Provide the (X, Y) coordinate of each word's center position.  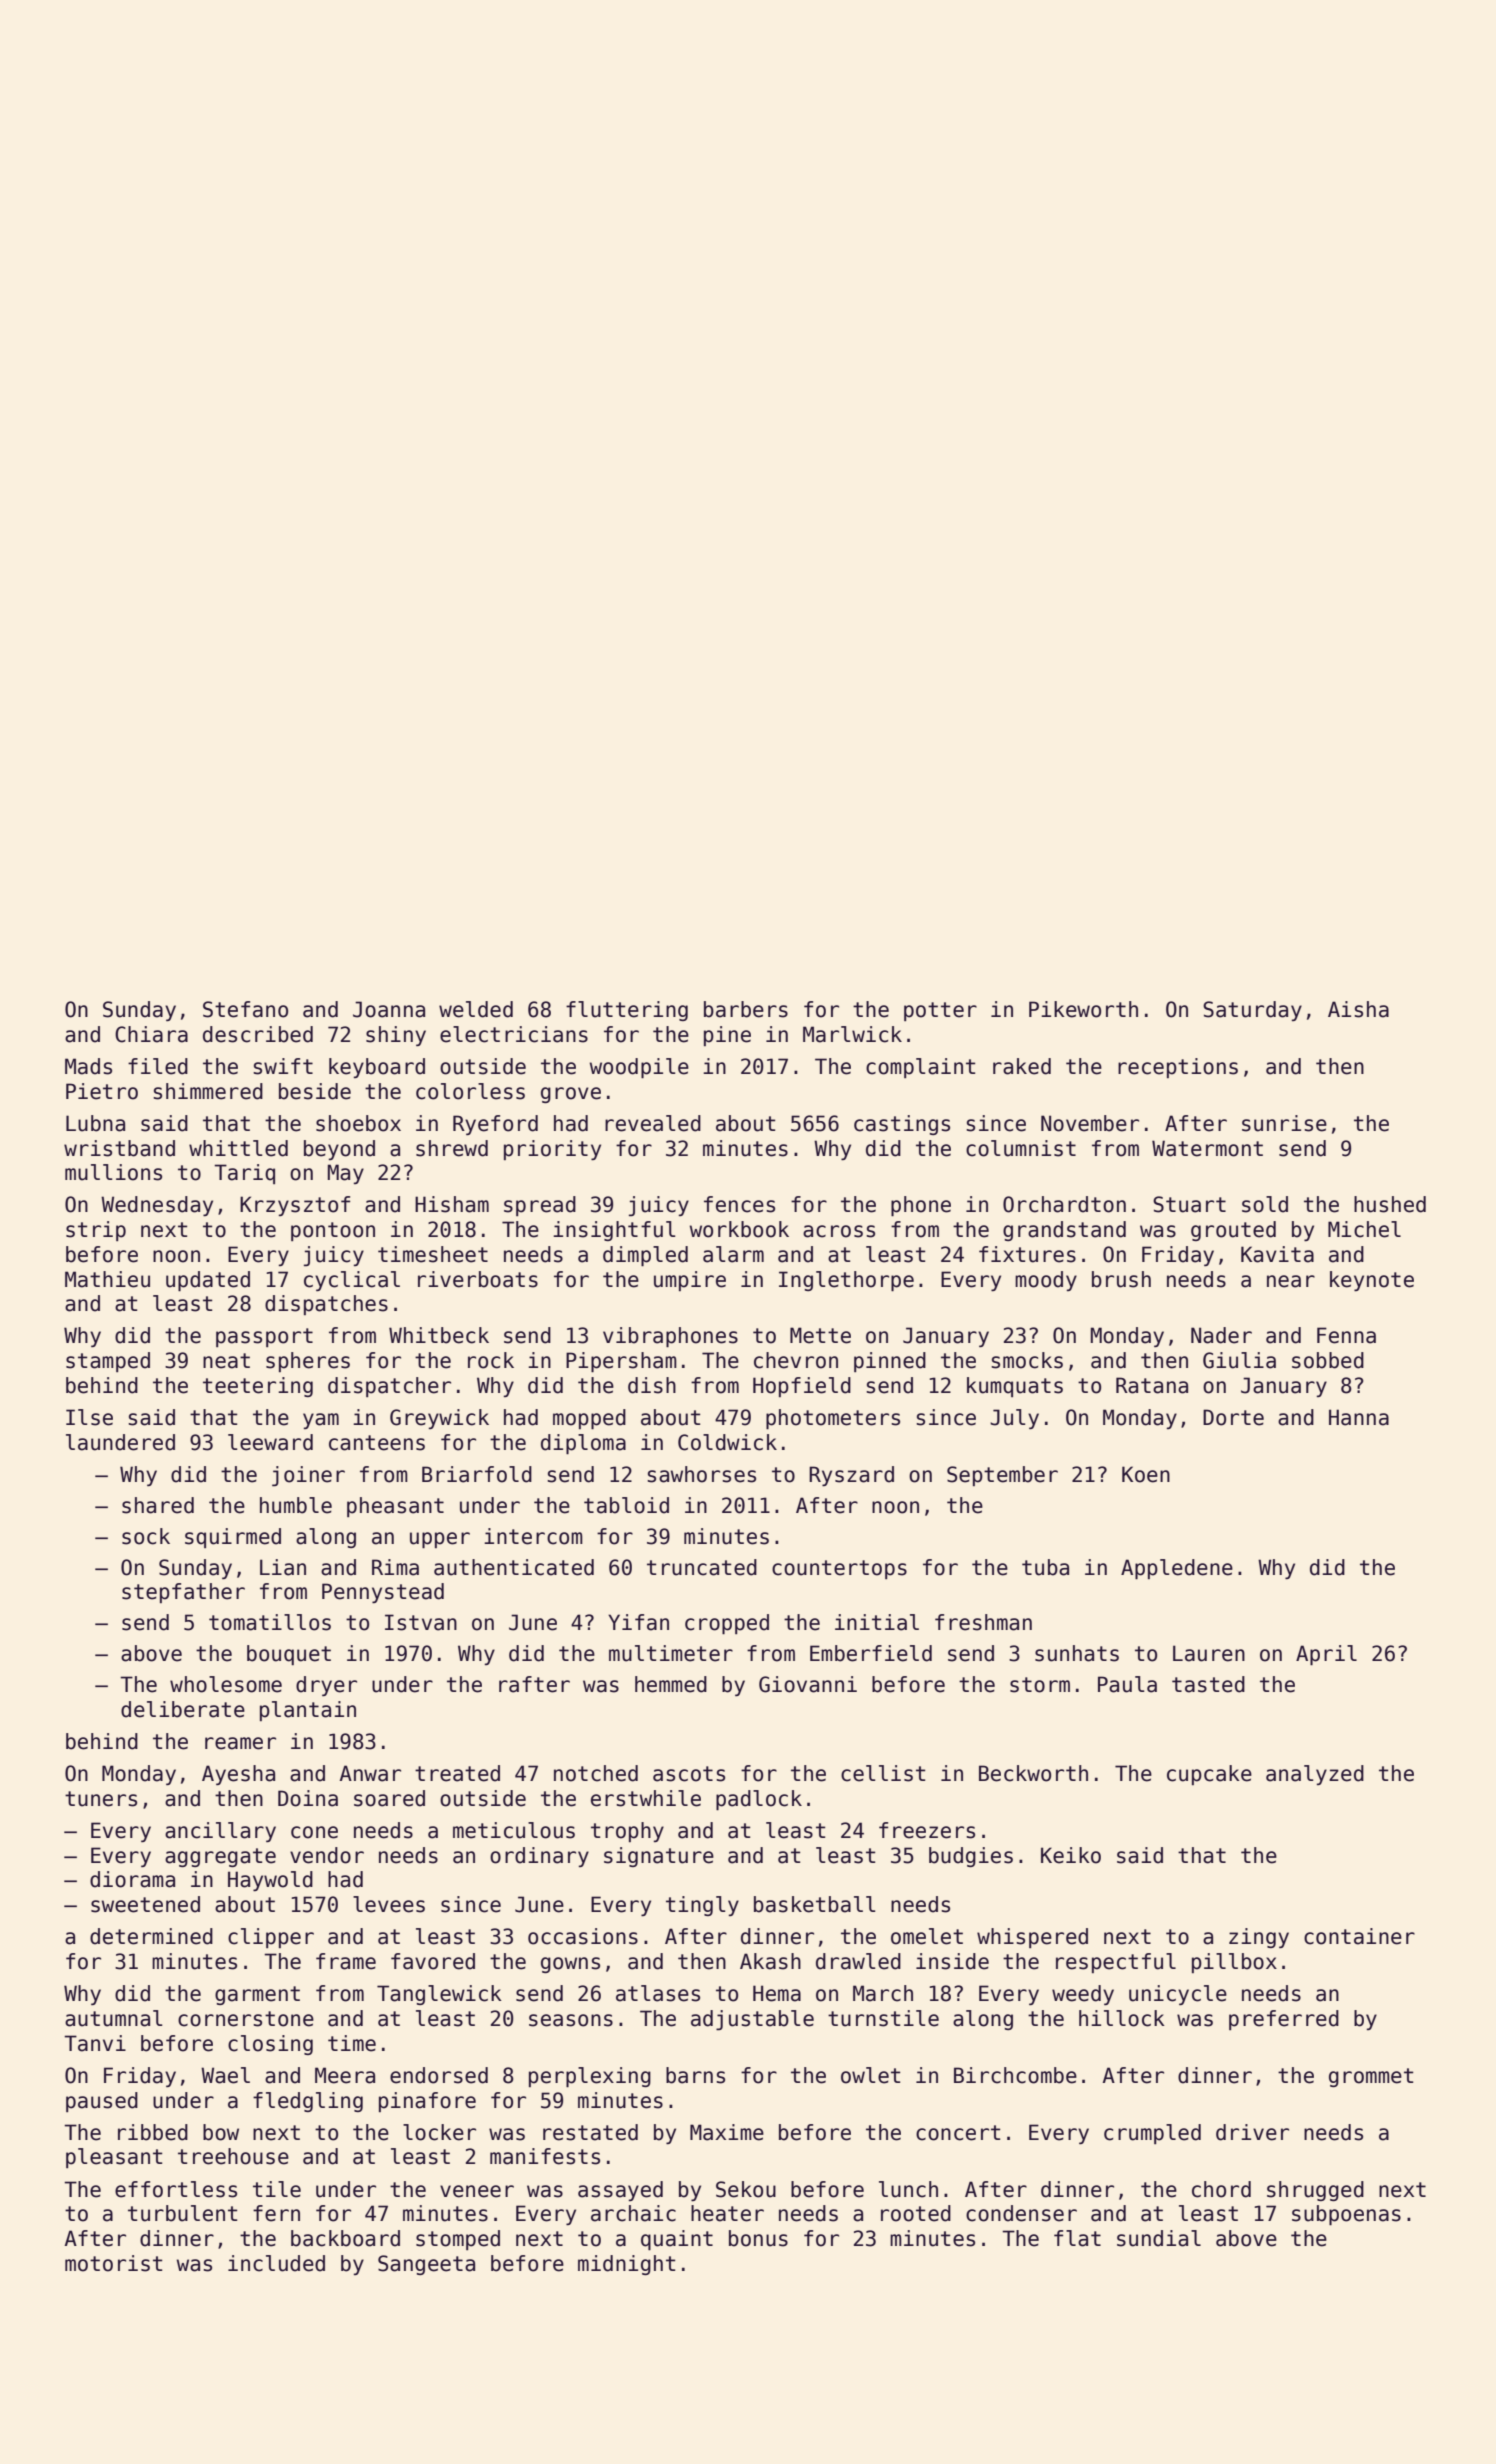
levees (389, 1904)
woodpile (639, 1068)
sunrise (1284, 1123)
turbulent (182, 2213)
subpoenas (1346, 2215)
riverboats (478, 1279)
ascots (689, 1774)
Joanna (389, 1009)
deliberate (183, 1709)
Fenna (1346, 1335)
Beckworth (1033, 1773)
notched (596, 1773)
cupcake (1209, 1775)
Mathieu (107, 1279)
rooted (916, 2213)
